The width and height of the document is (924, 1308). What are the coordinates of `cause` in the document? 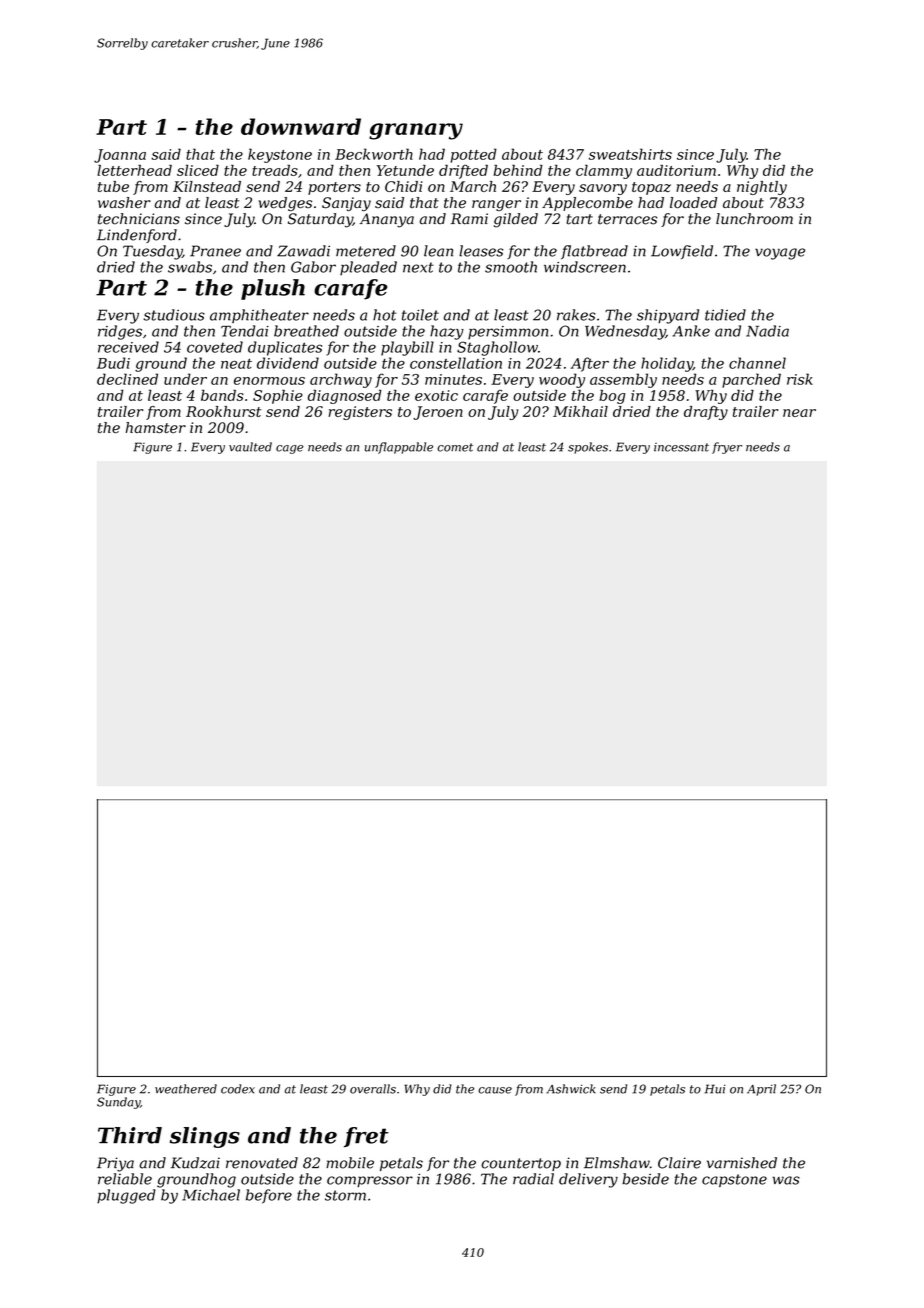 It's located at (495, 1090).
